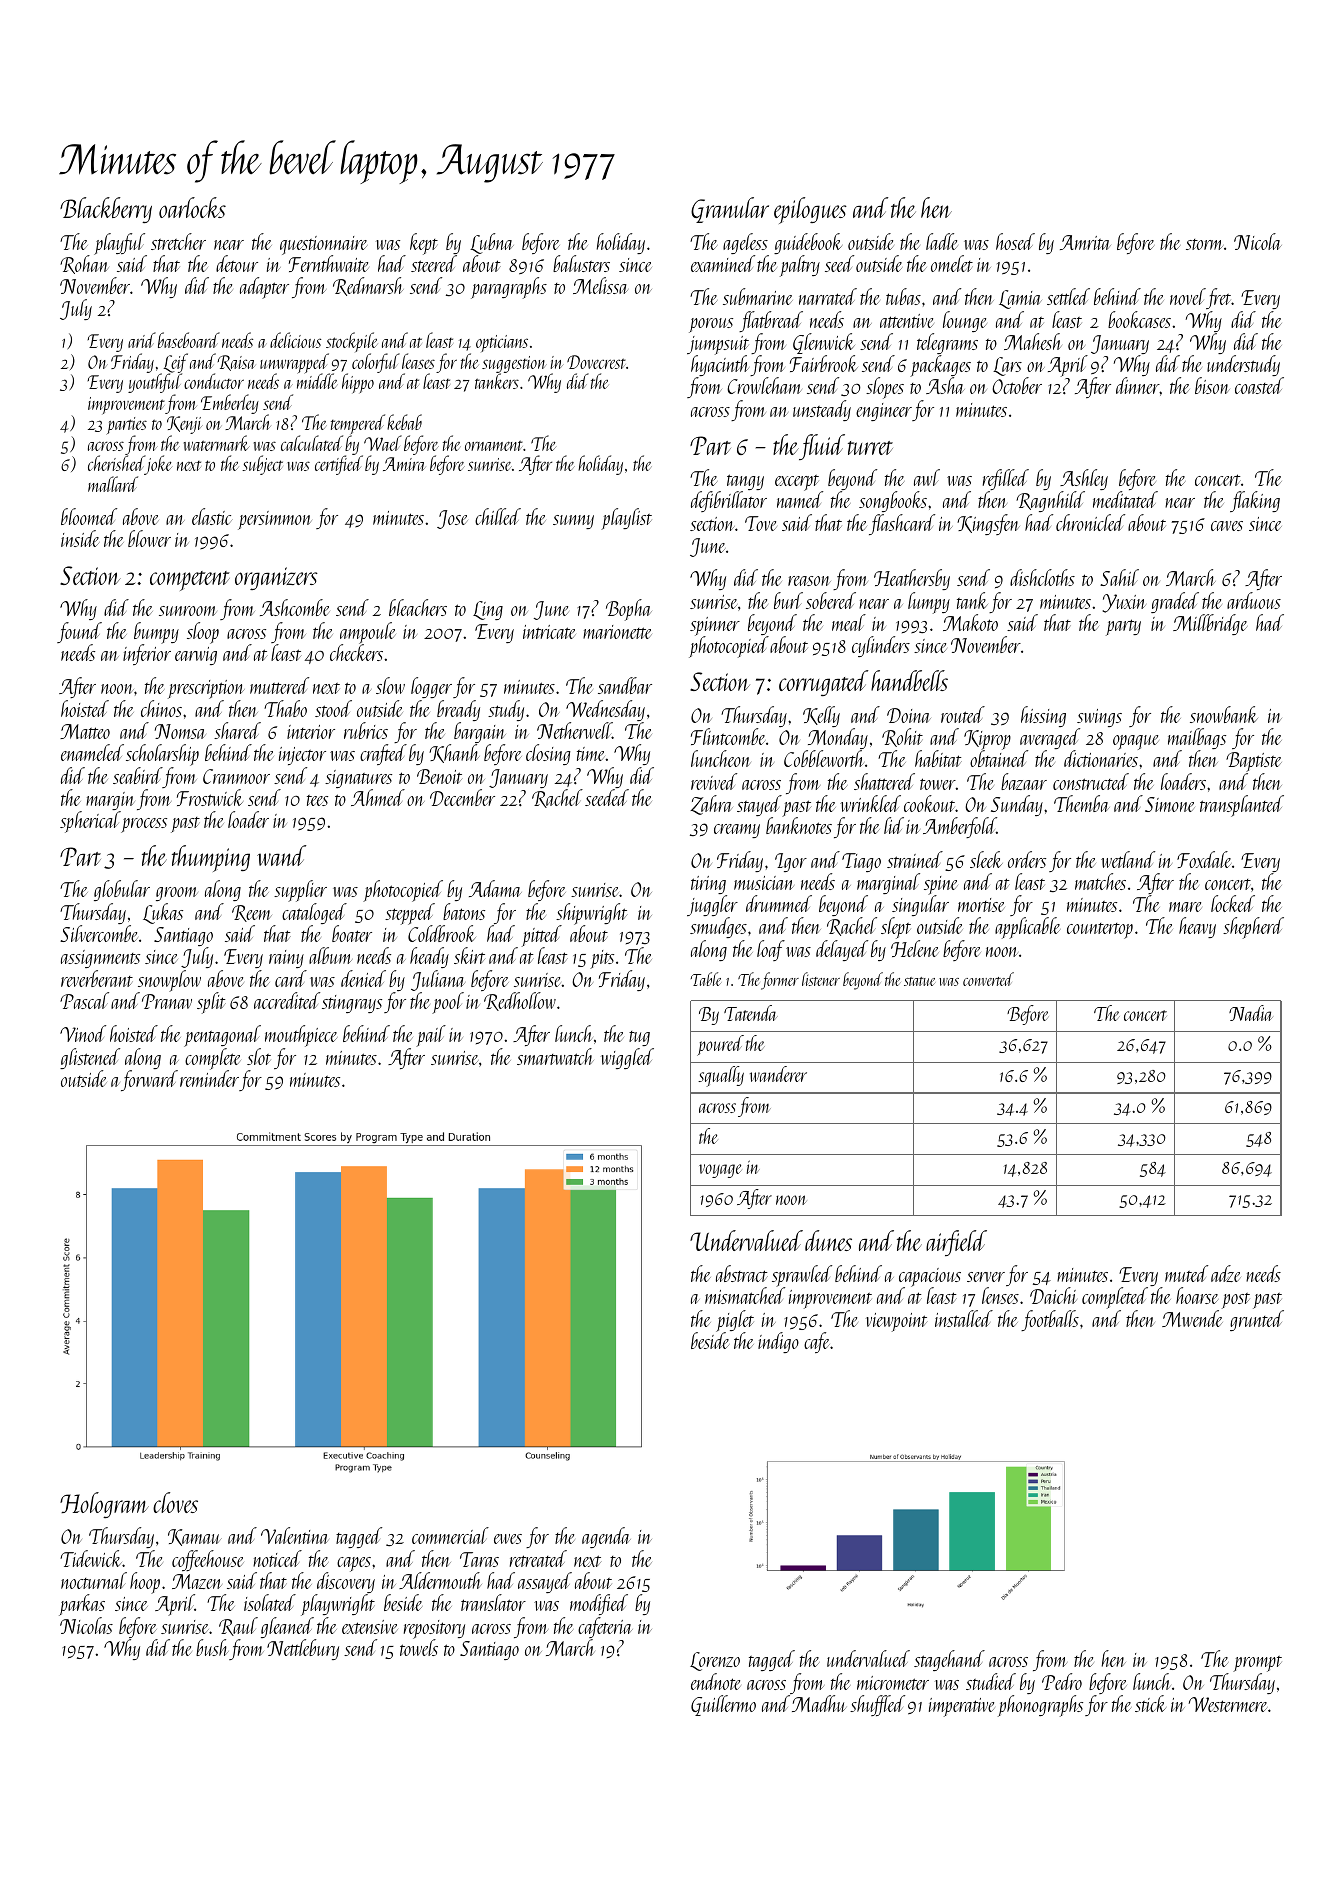  What do you see at coordinates (881, 646) in the page?
I see `cylinders` at bounding box center [881, 646].
